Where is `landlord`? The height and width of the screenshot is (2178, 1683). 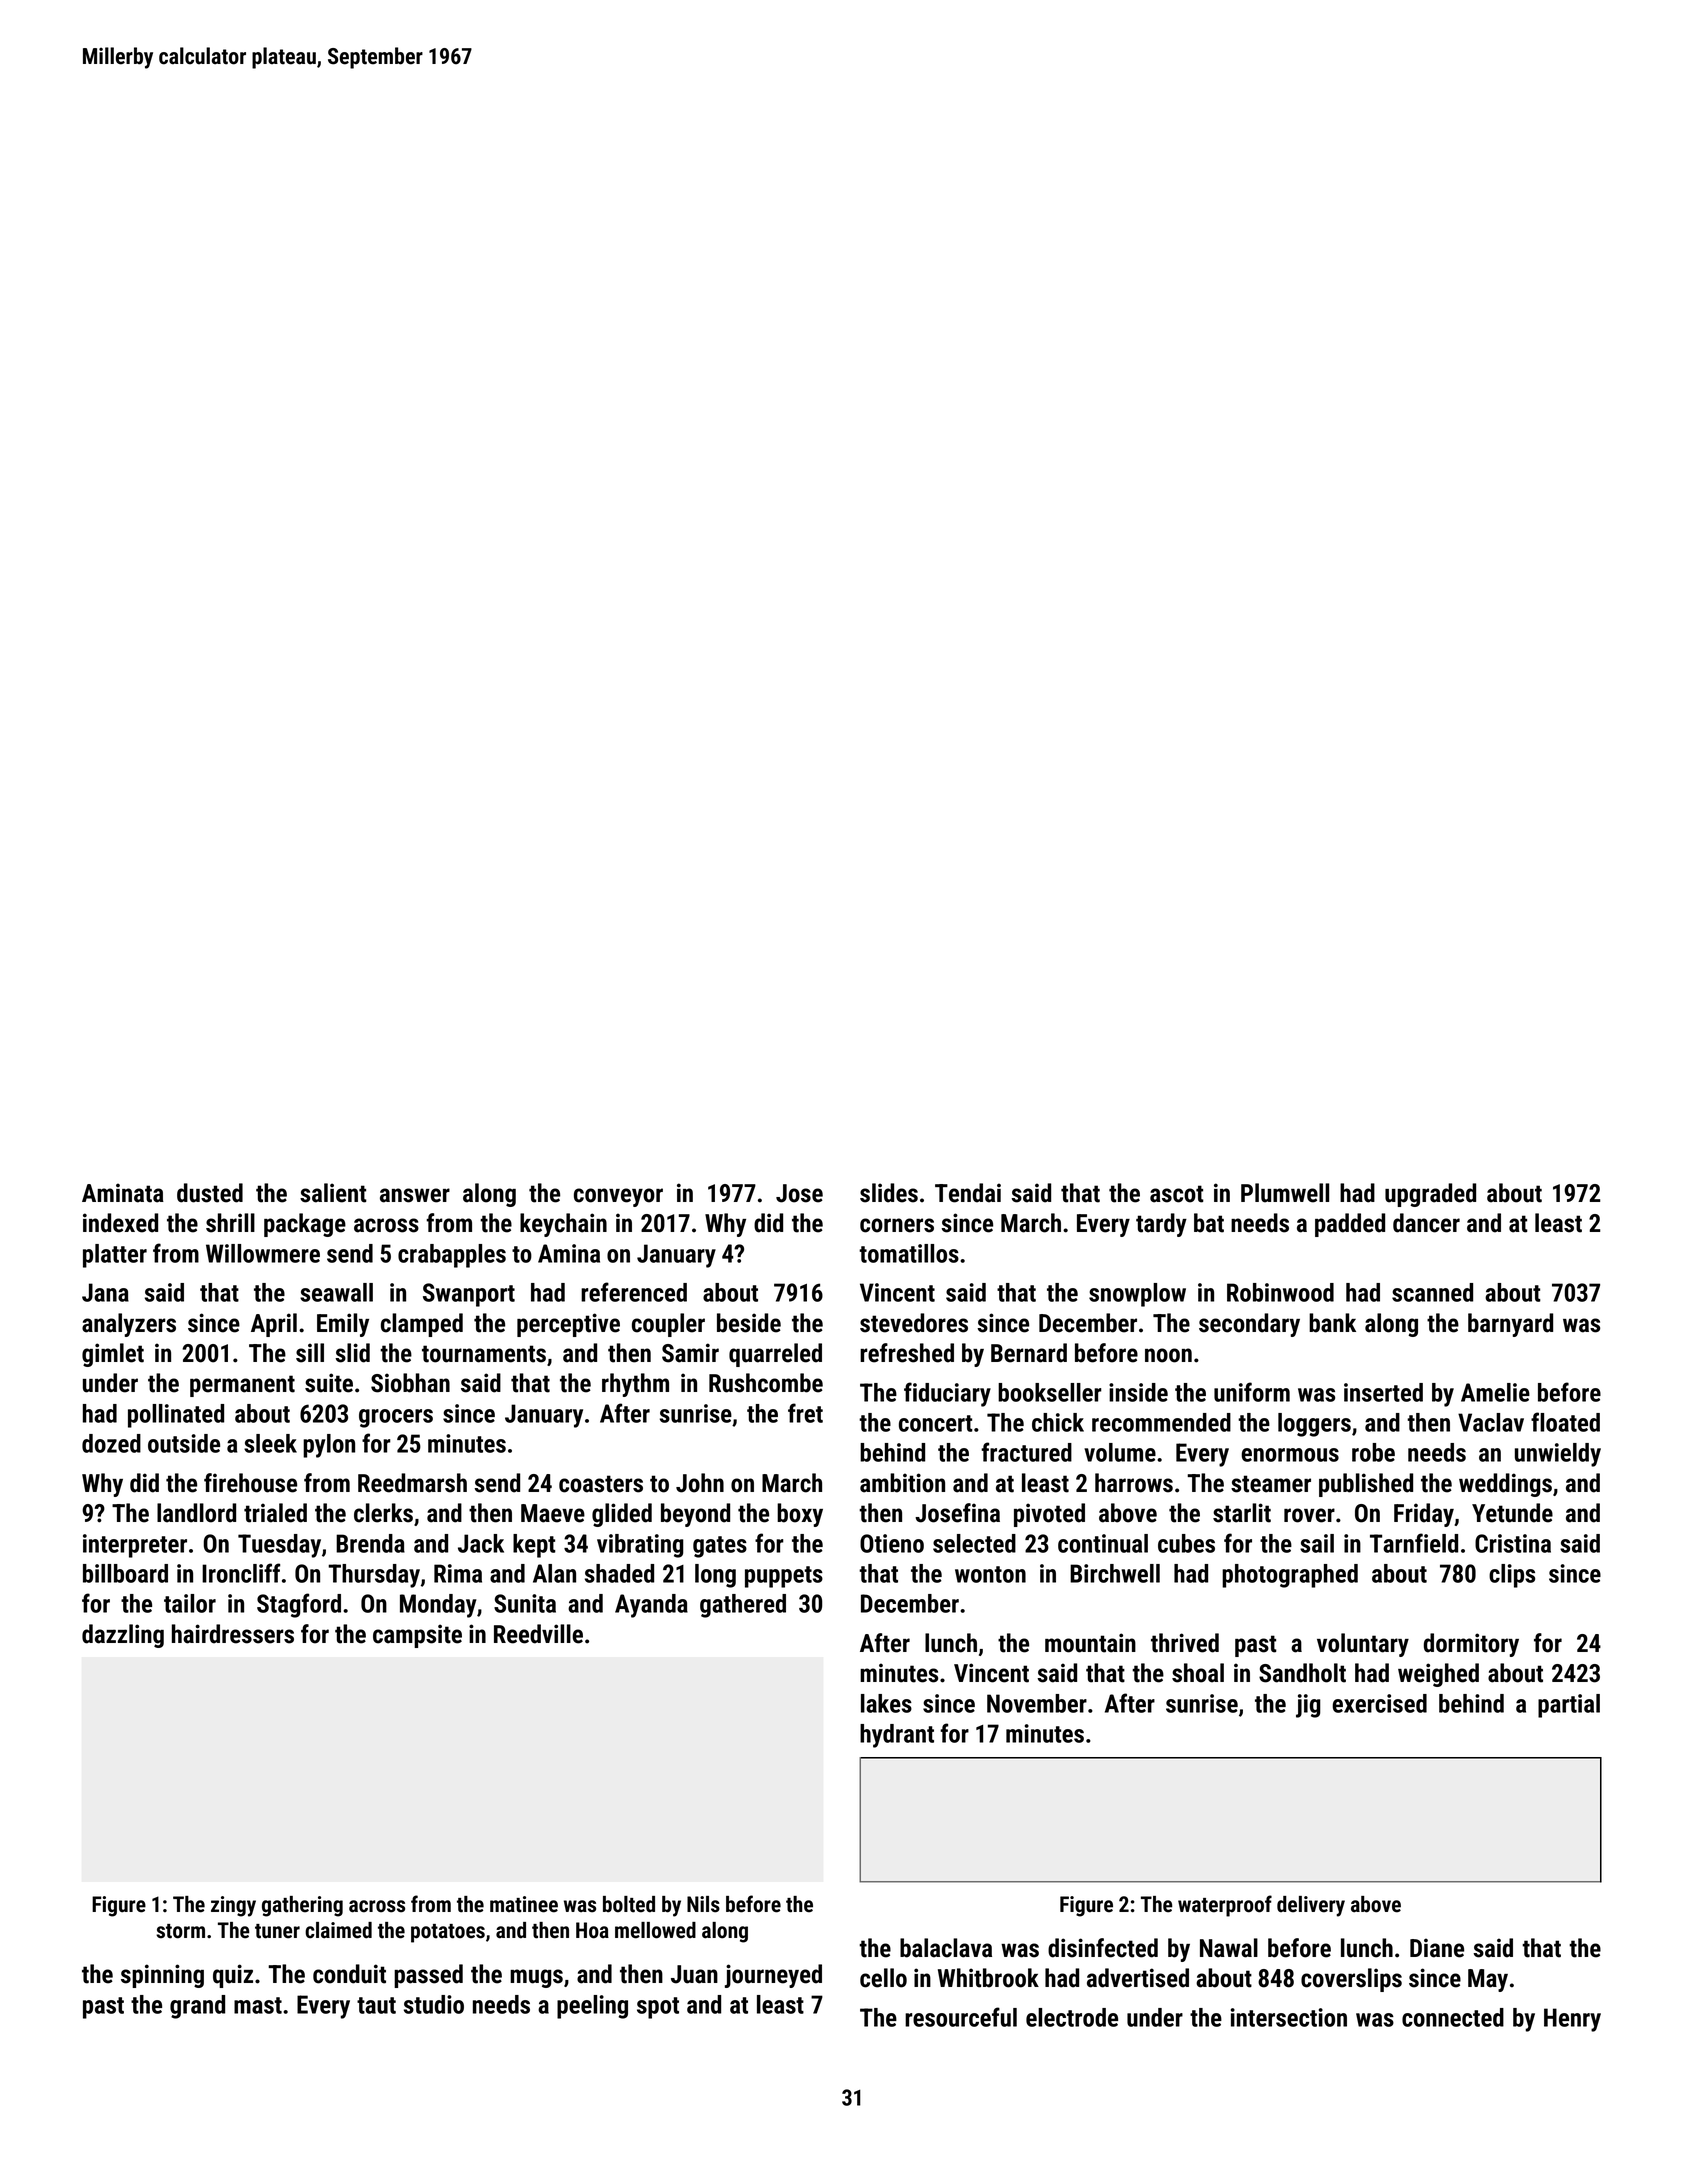 landlord is located at coordinates (196, 1513).
